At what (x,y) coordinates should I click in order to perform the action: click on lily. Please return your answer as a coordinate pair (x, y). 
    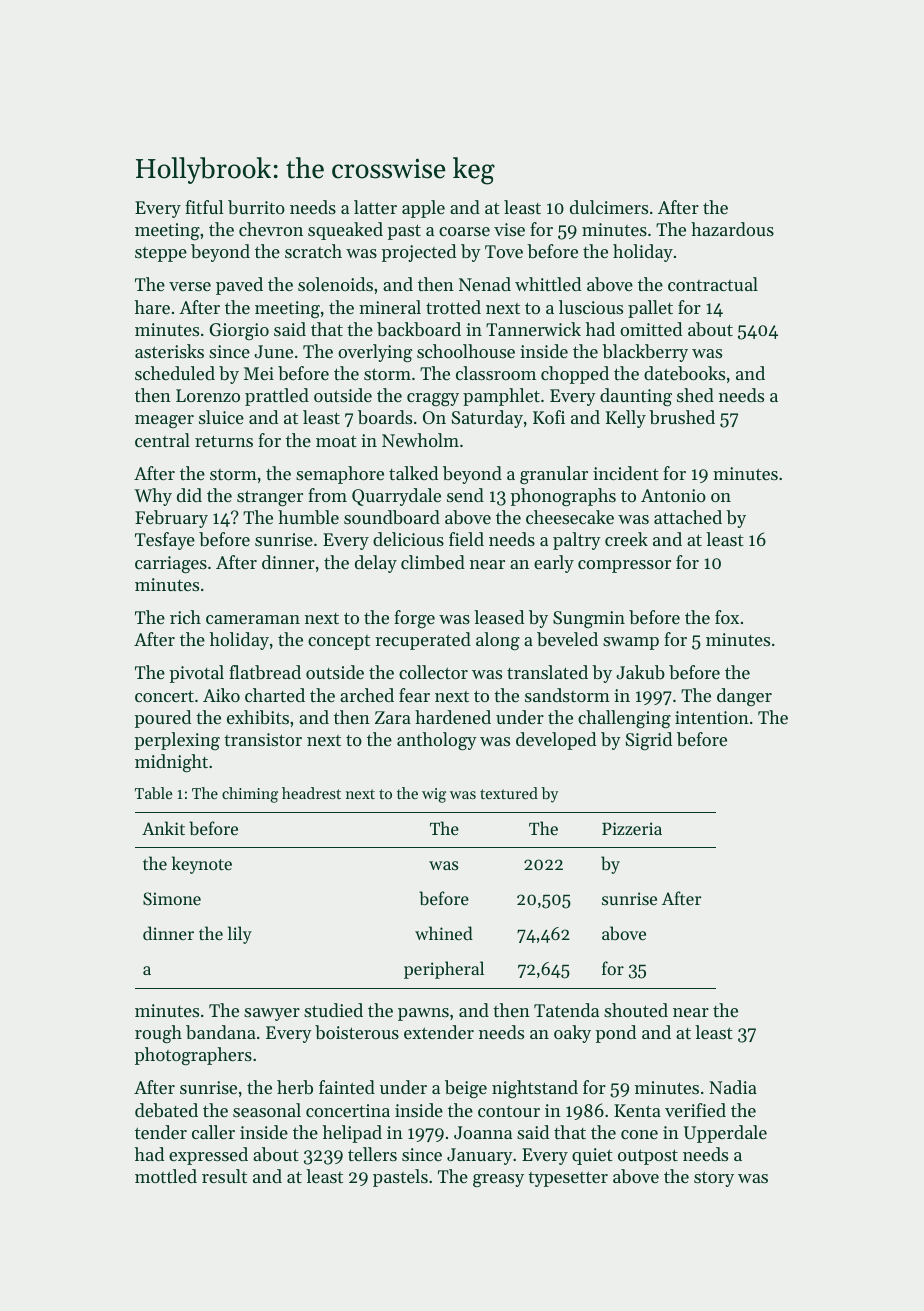
    Looking at the image, I should click on (240, 935).
